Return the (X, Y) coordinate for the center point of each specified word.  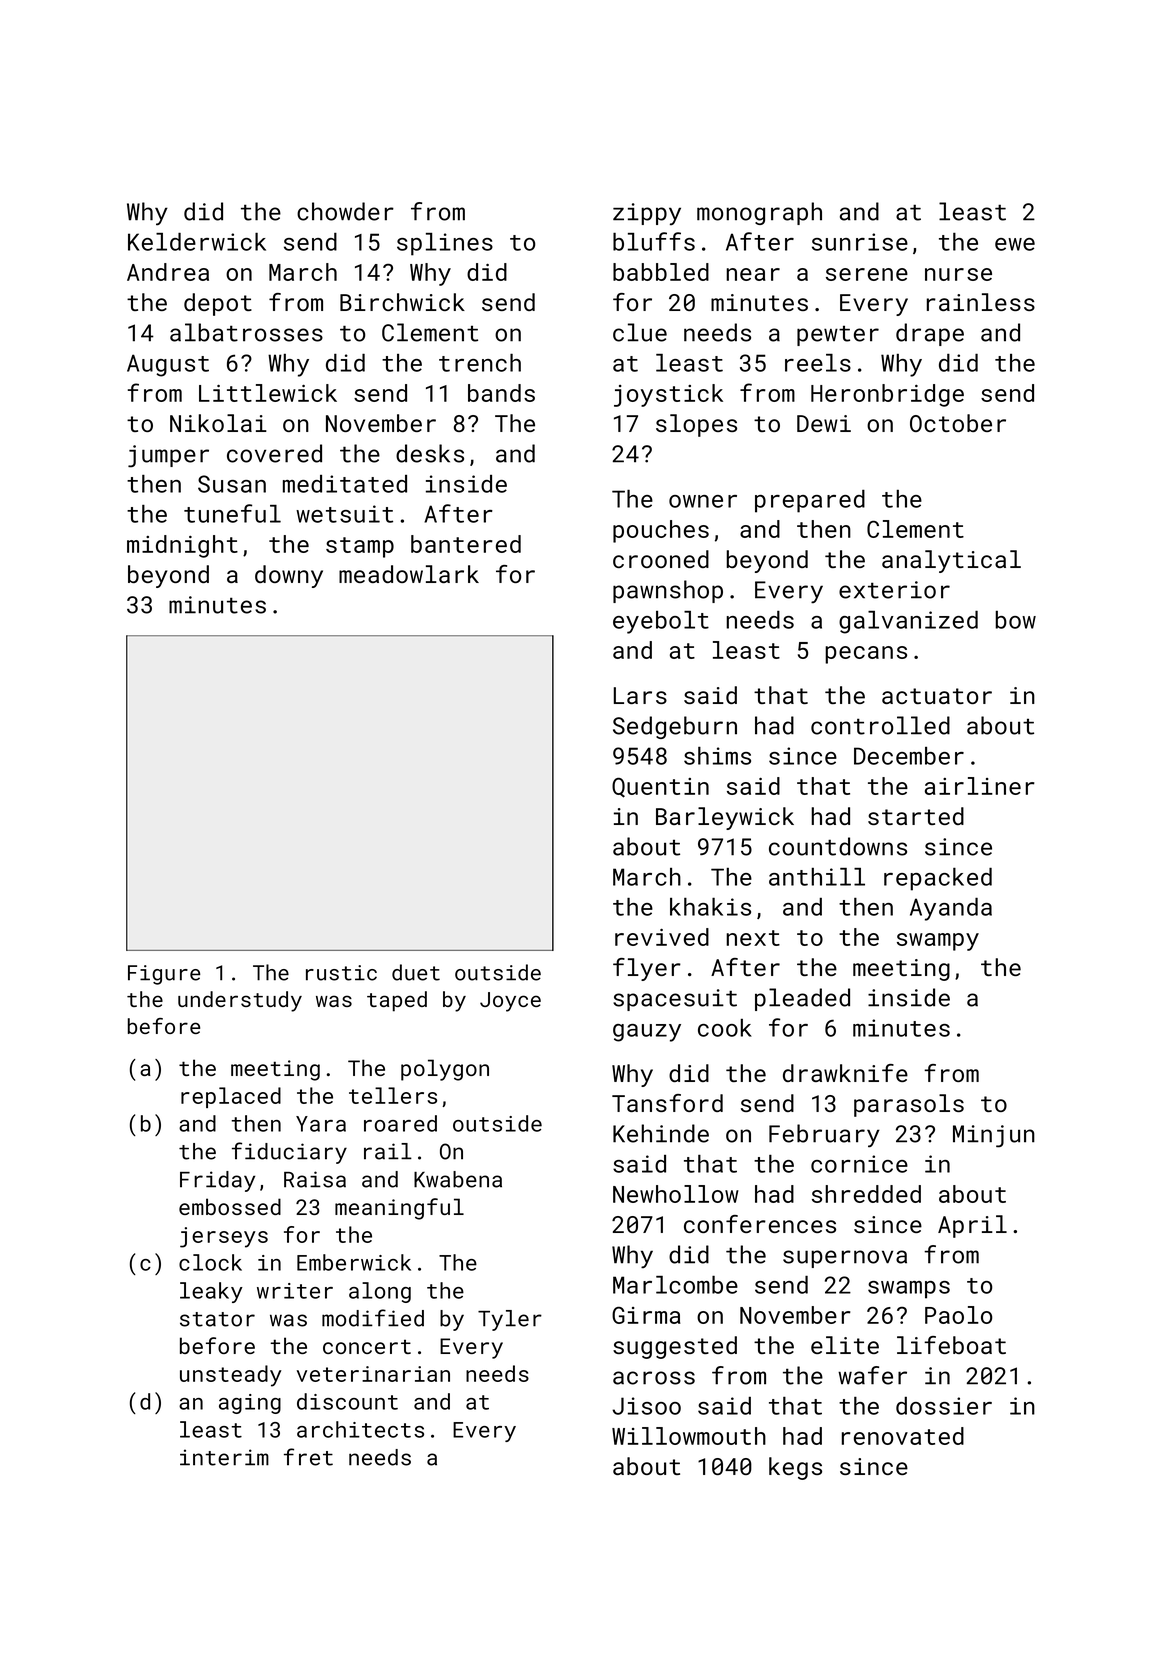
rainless (981, 302)
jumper (168, 456)
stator (217, 1319)
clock (210, 1262)
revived (662, 937)
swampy (938, 942)
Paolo (958, 1315)
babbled (661, 272)
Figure (164, 975)
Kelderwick (197, 241)
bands (501, 393)
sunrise (860, 242)
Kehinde (661, 1133)
